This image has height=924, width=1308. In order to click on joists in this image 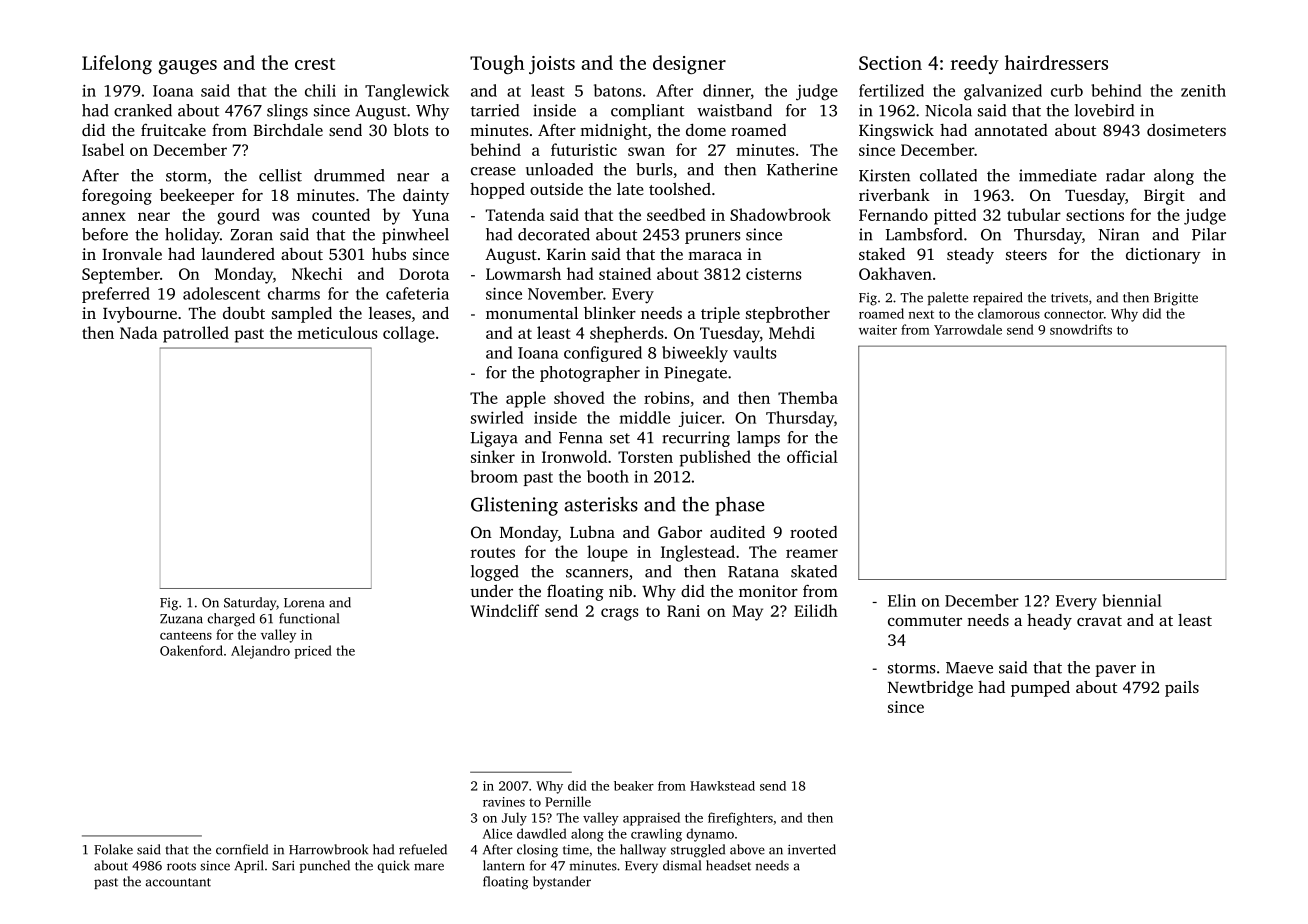, I will do `click(552, 65)`.
